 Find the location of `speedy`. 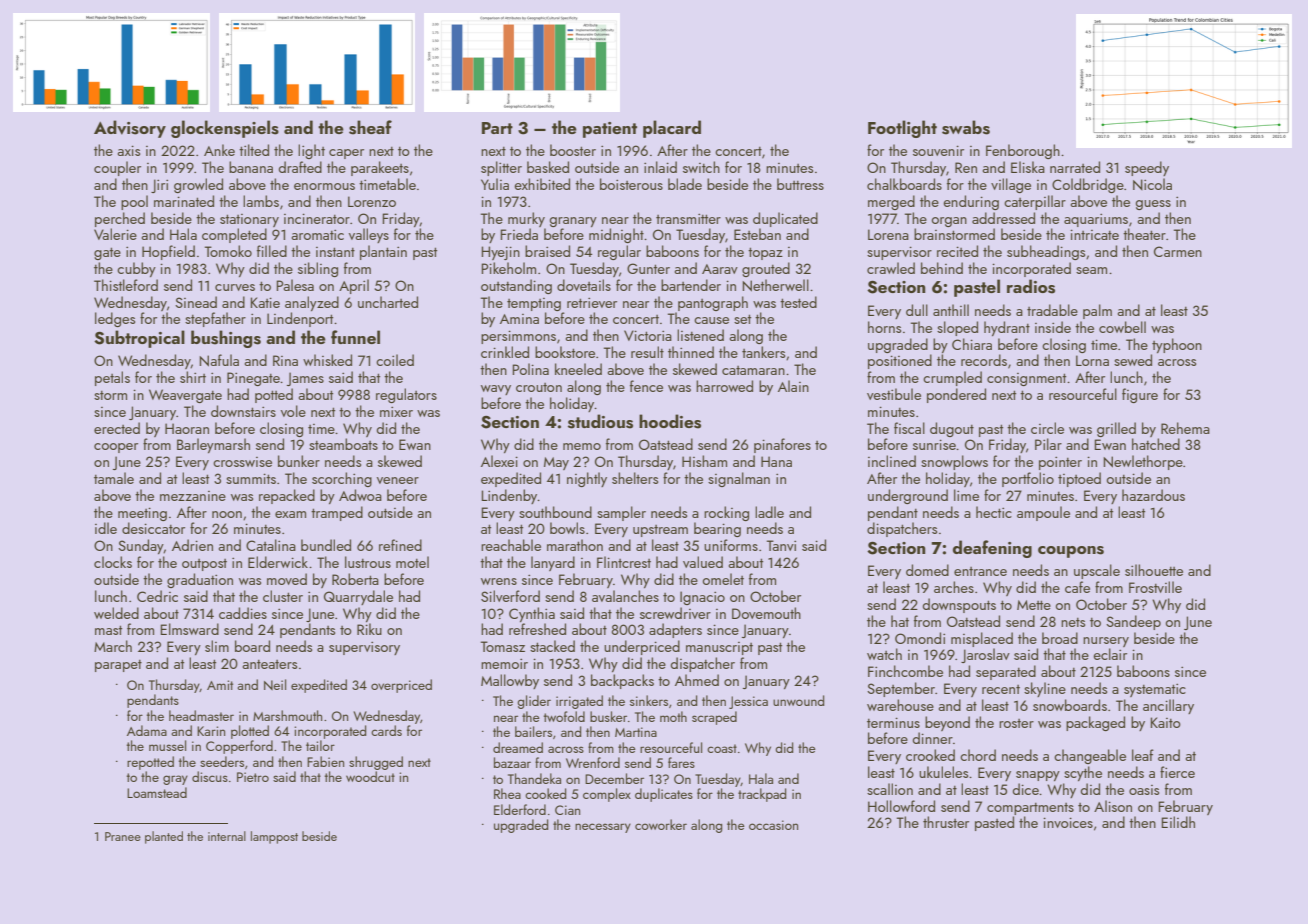

speedy is located at coordinates (1147, 168).
